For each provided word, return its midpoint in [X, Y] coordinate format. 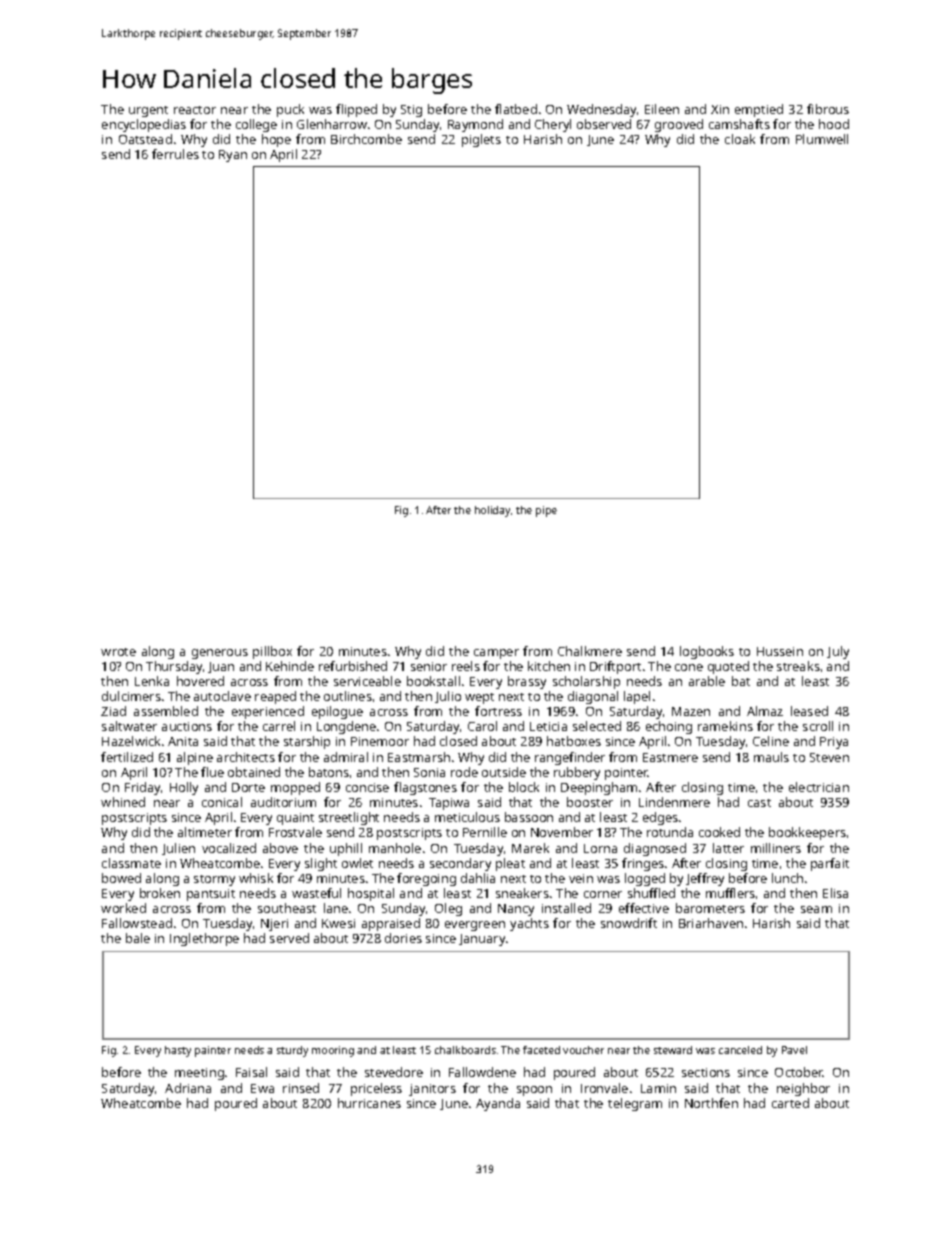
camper [496, 654]
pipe [546, 511]
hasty [178, 1051]
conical [222, 802]
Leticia [548, 726]
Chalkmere [590, 651]
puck [290, 110]
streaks [798, 666]
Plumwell [822, 139]
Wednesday [601, 110]
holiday [492, 511]
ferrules [175, 154]
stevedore [394, 1072]
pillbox [272, 652]
